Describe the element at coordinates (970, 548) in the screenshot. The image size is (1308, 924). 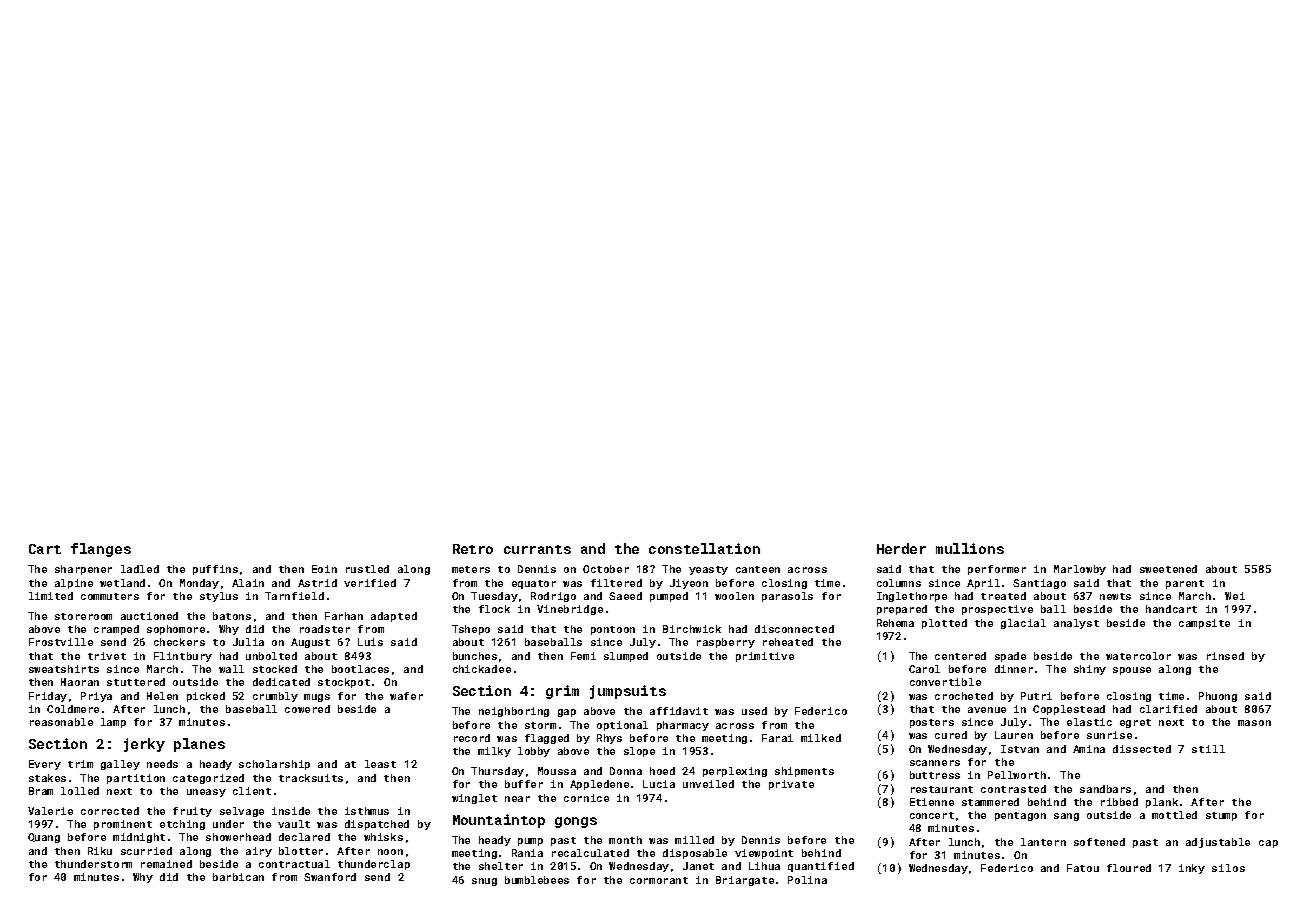
I see `mullions` at that location.
